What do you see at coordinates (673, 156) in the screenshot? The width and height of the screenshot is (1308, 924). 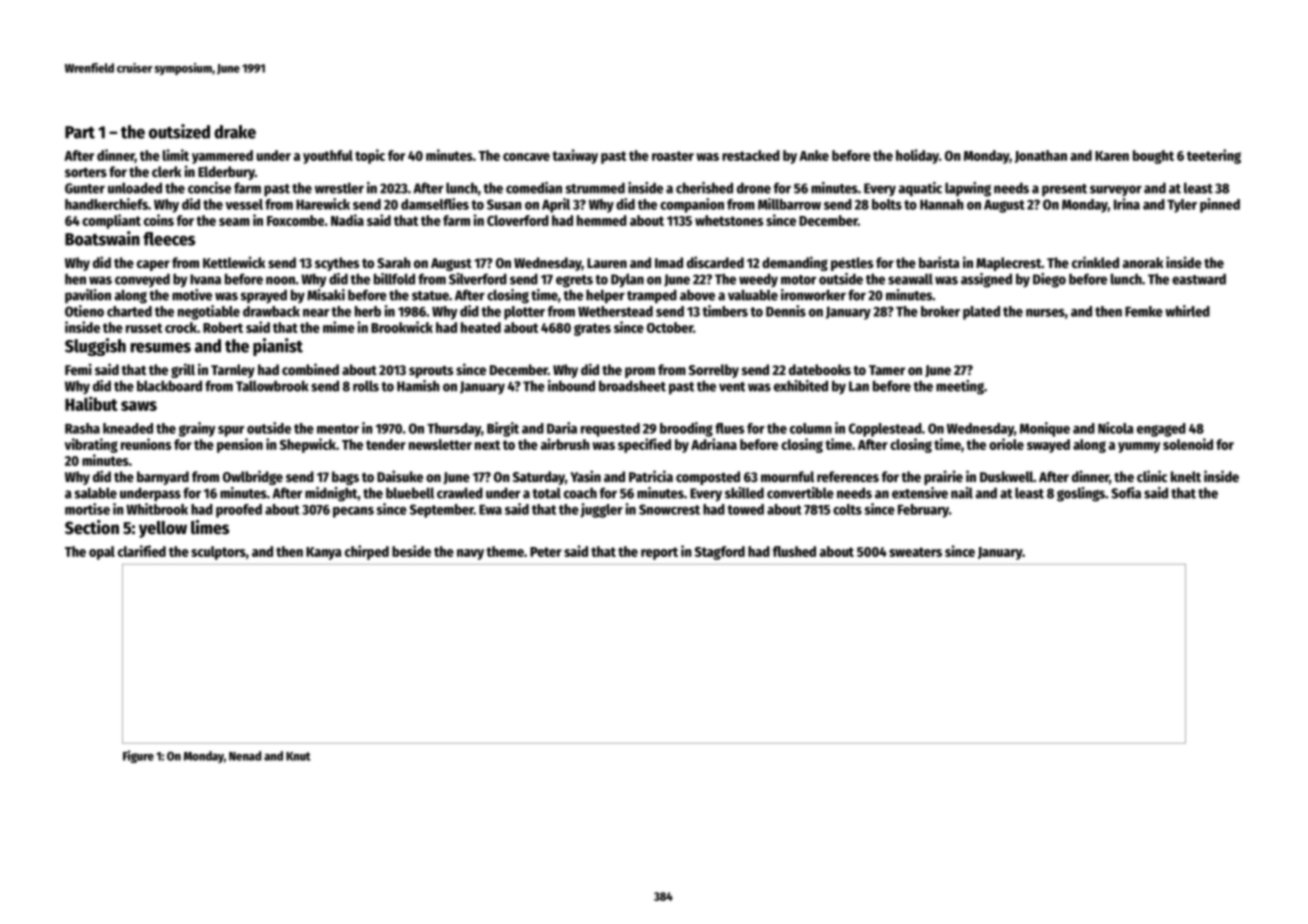 I see `roaster` at bounding box center [673, 156].
